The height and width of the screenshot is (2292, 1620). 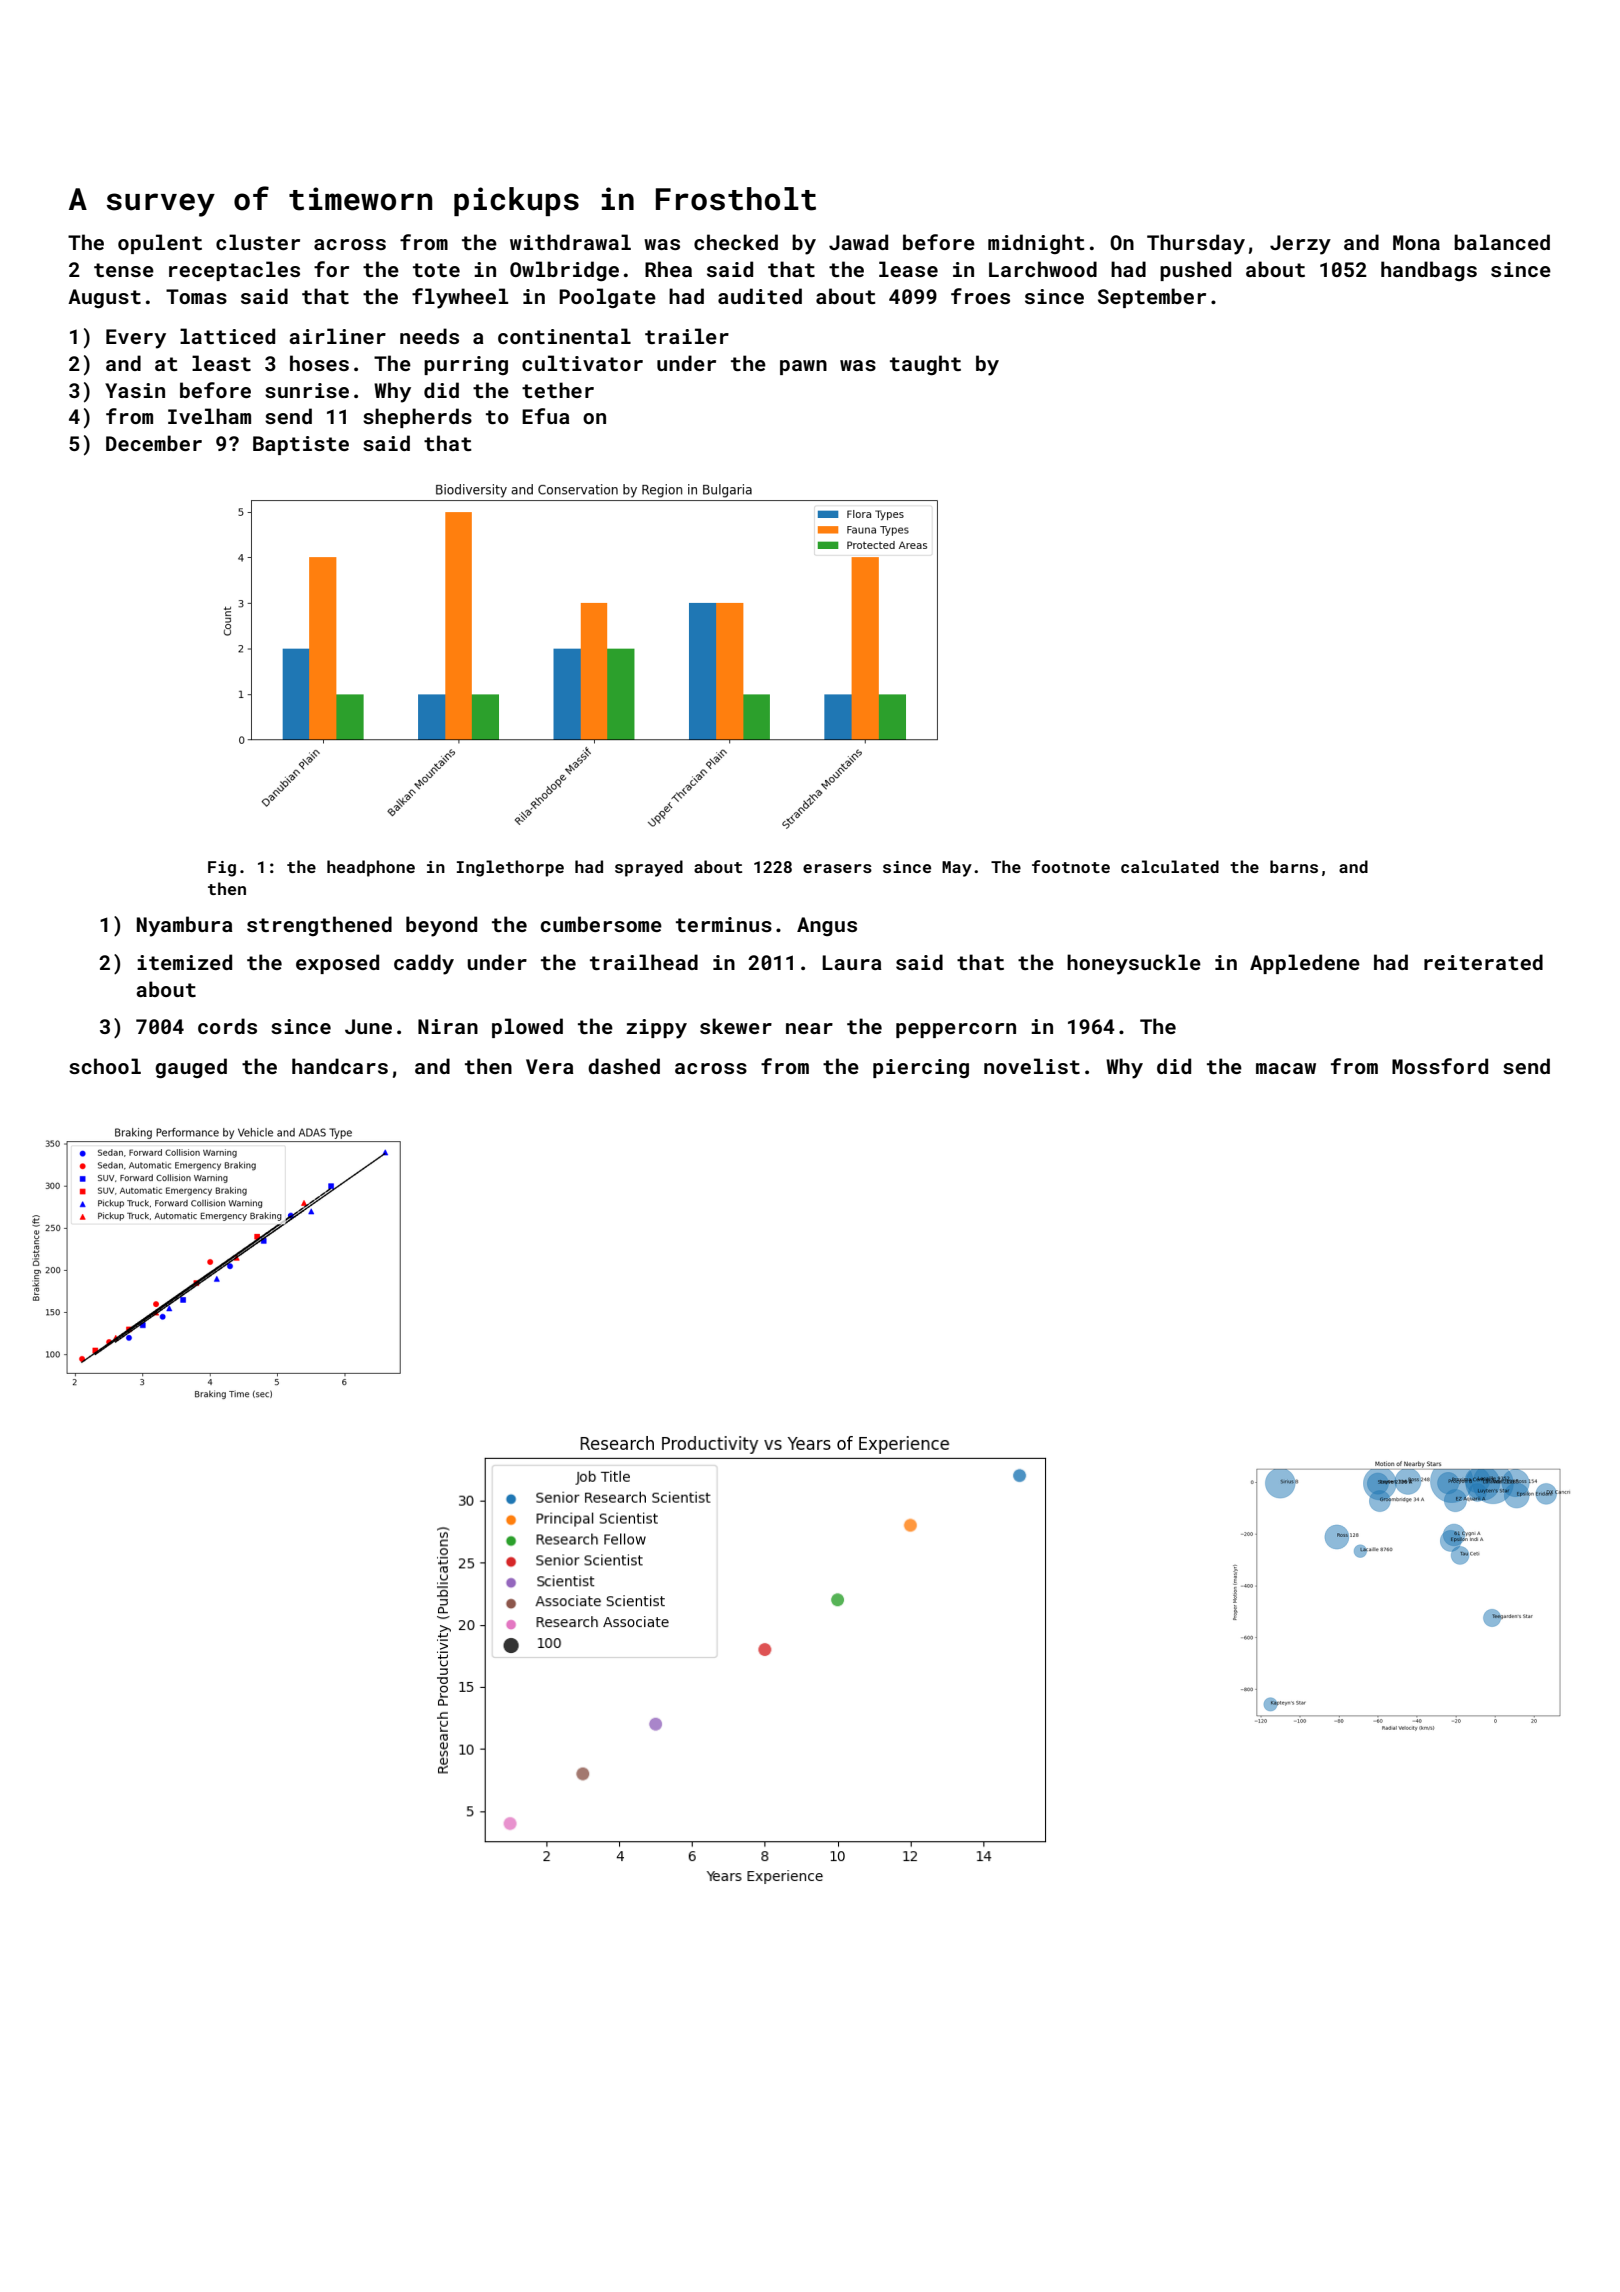 What do you see at coordinates (185, 926) in the screenshot?
I see `Nyambura` at bounding box center [185, 926].
